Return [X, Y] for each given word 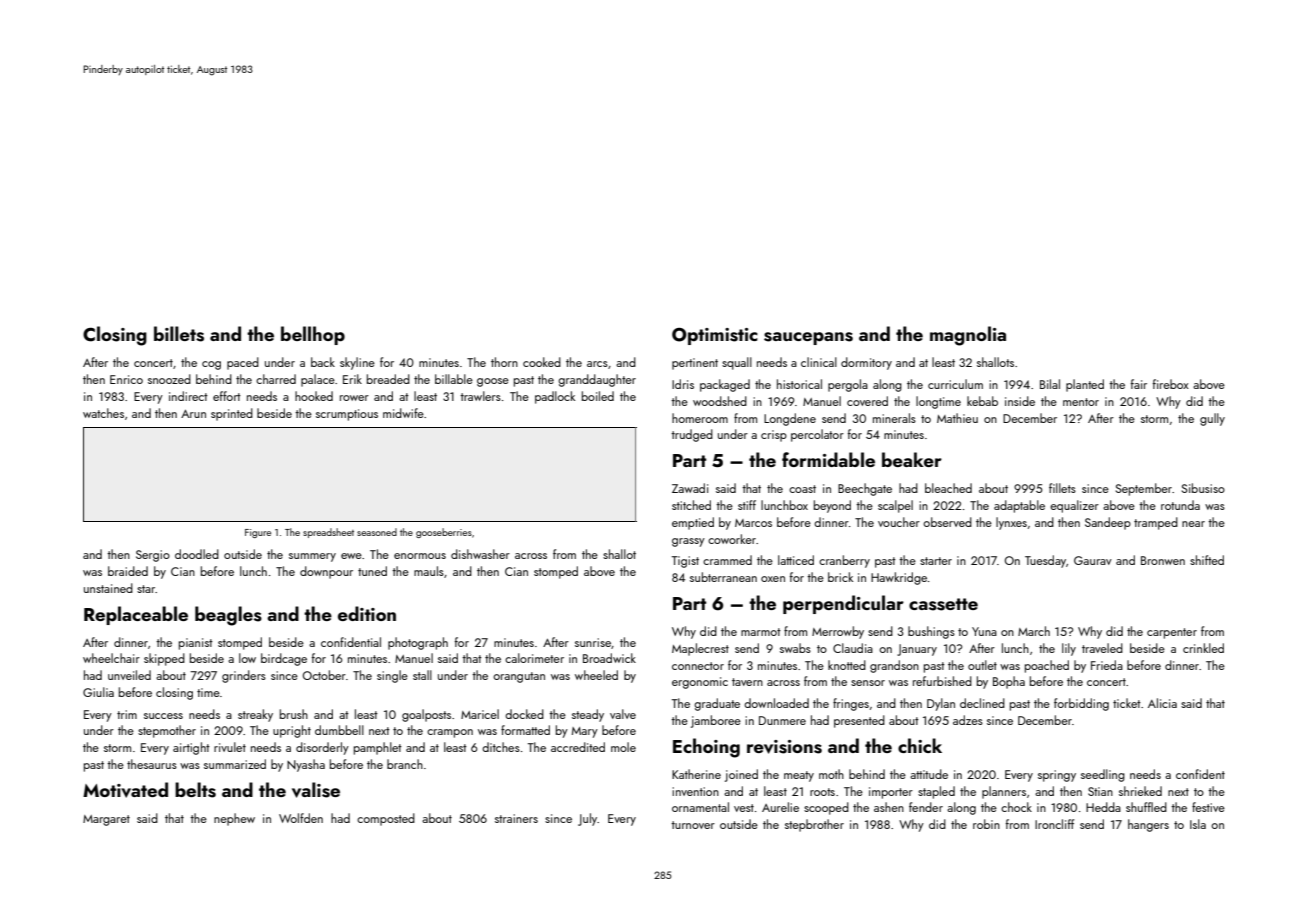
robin [986, 824]
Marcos [753, 523]
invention [695, 791]
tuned [372, 571]
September [1144, 489]
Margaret [106, 820]
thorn [504, 362]
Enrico [126, 379]
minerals [894, 418]
